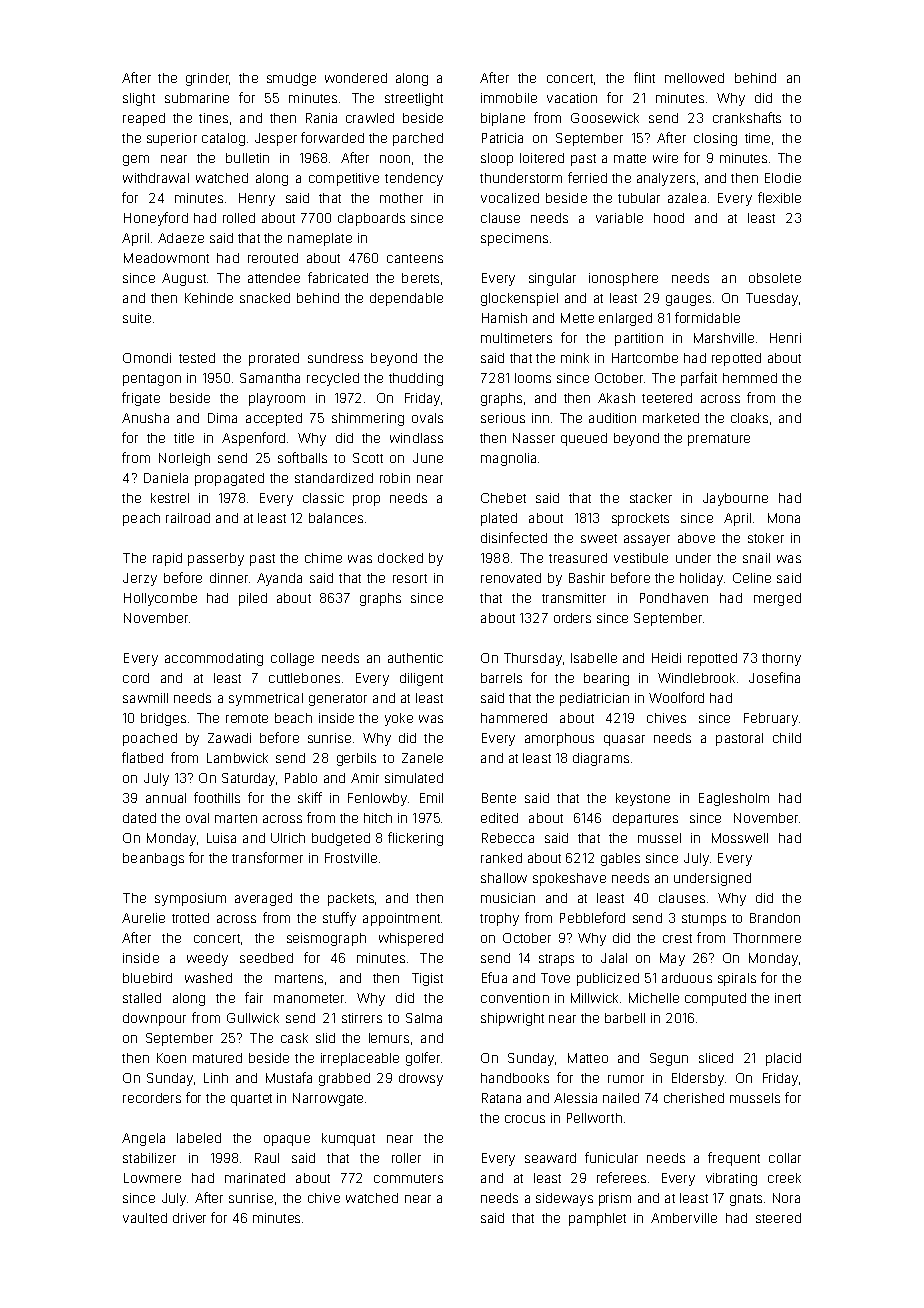 The image size is (924, 1308). What do you see at coordinates (511, 578) in the screenshot?
I see `renovated` at bounding box center [511, 578].
